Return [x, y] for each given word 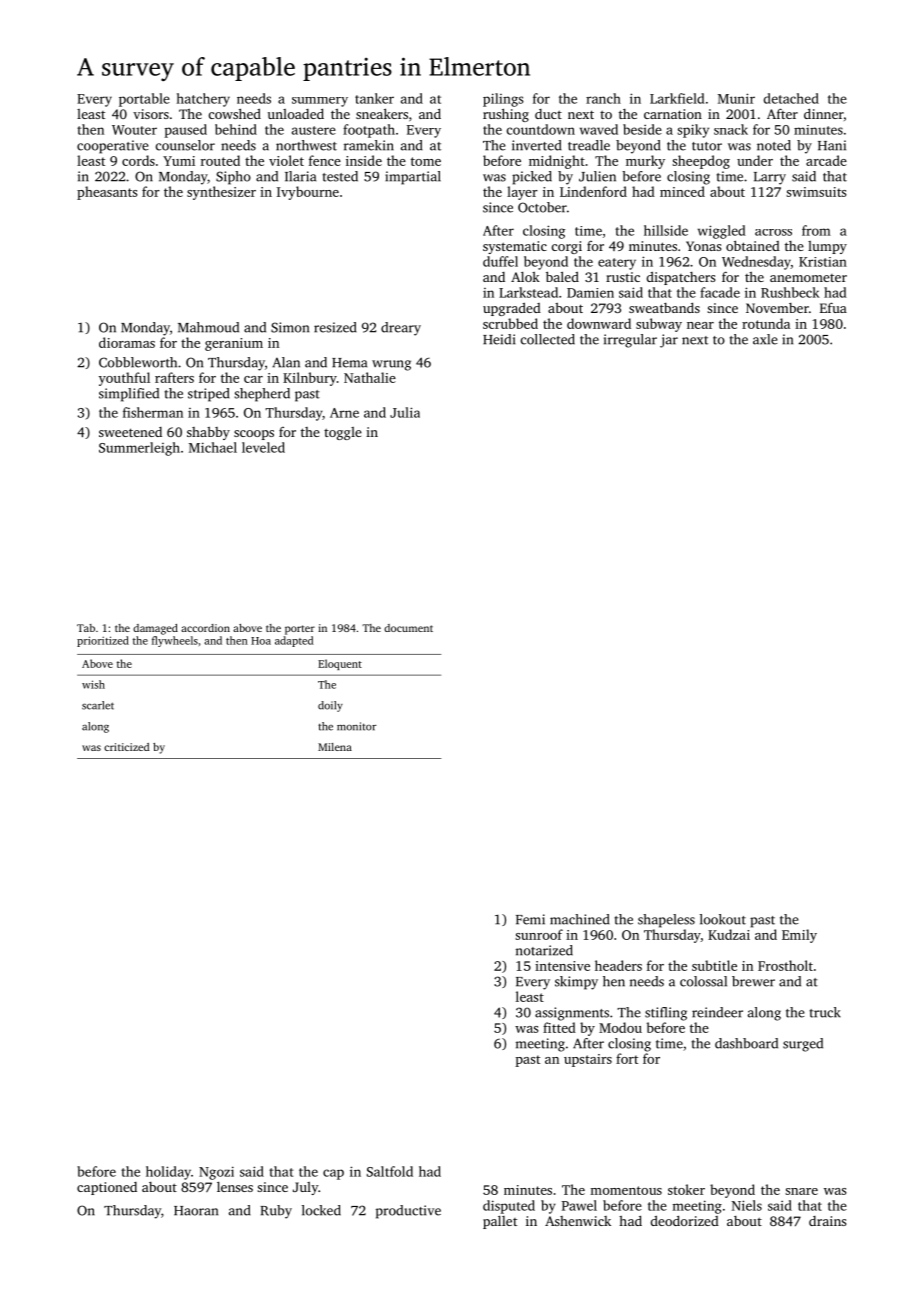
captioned [107, 1188]
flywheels [175, 641]
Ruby [276, 1212]
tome [426, 161]
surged [803, 1045]
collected [548, 339]
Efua [833, 307]
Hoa [261, 641]
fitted [559, 1027]
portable [144, 100]
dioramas [127, 342]
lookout [723, 919]
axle [765, 339]
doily [330, 706]
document [408, 628]
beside [642, 129]
